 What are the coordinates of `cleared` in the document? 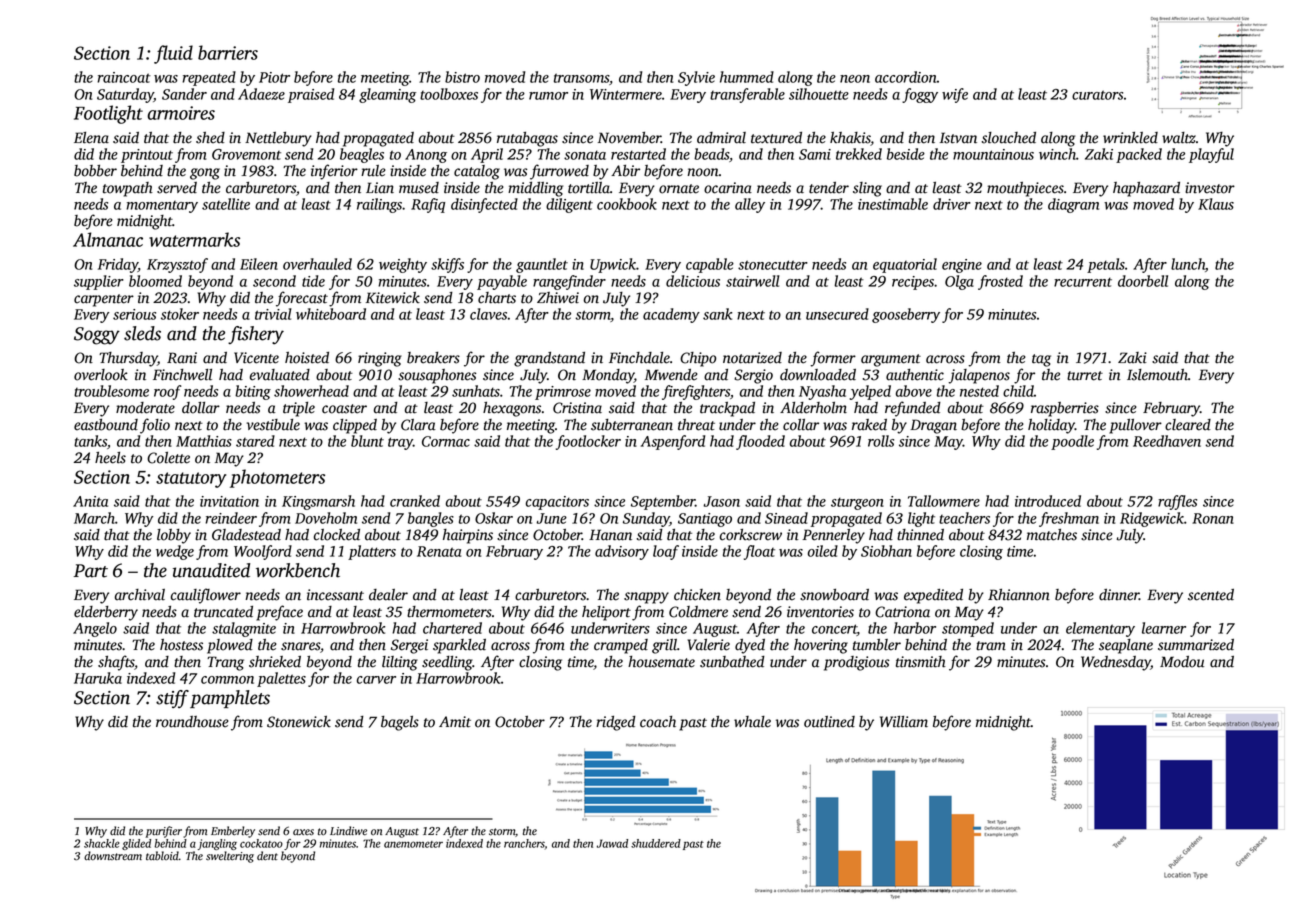 It's located at (1188, 425).
